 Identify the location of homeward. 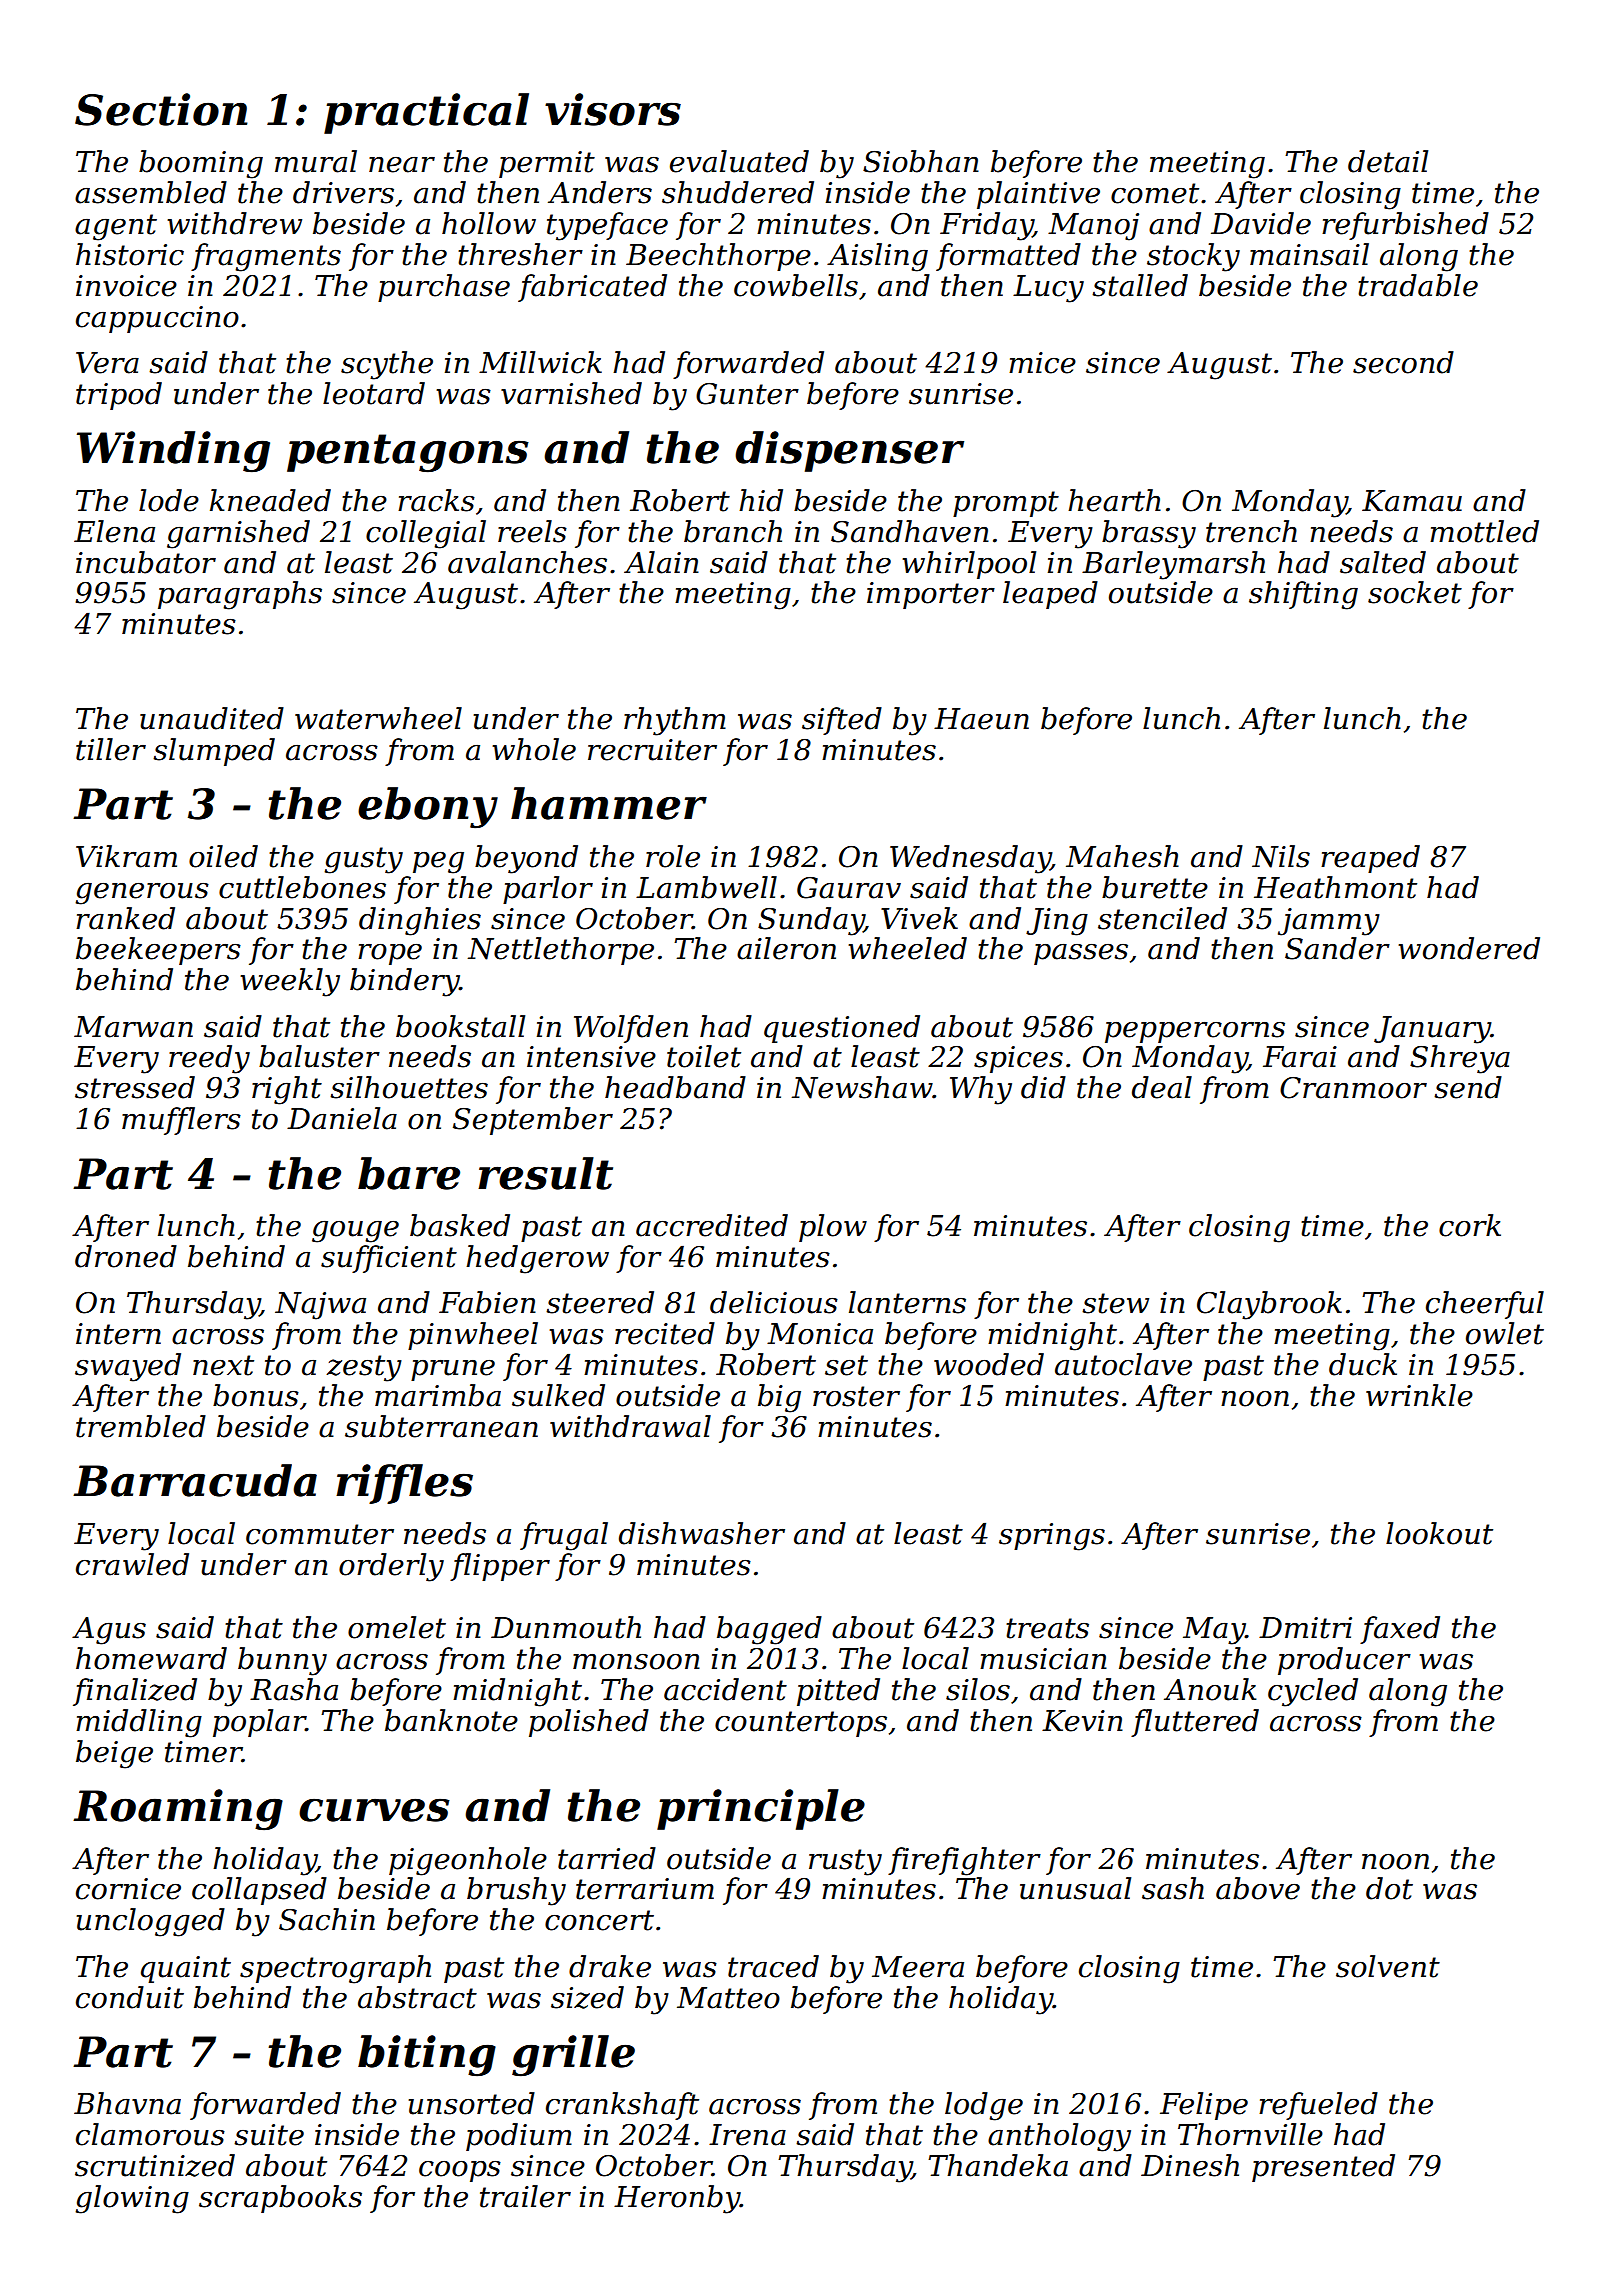
(151, 1658).
